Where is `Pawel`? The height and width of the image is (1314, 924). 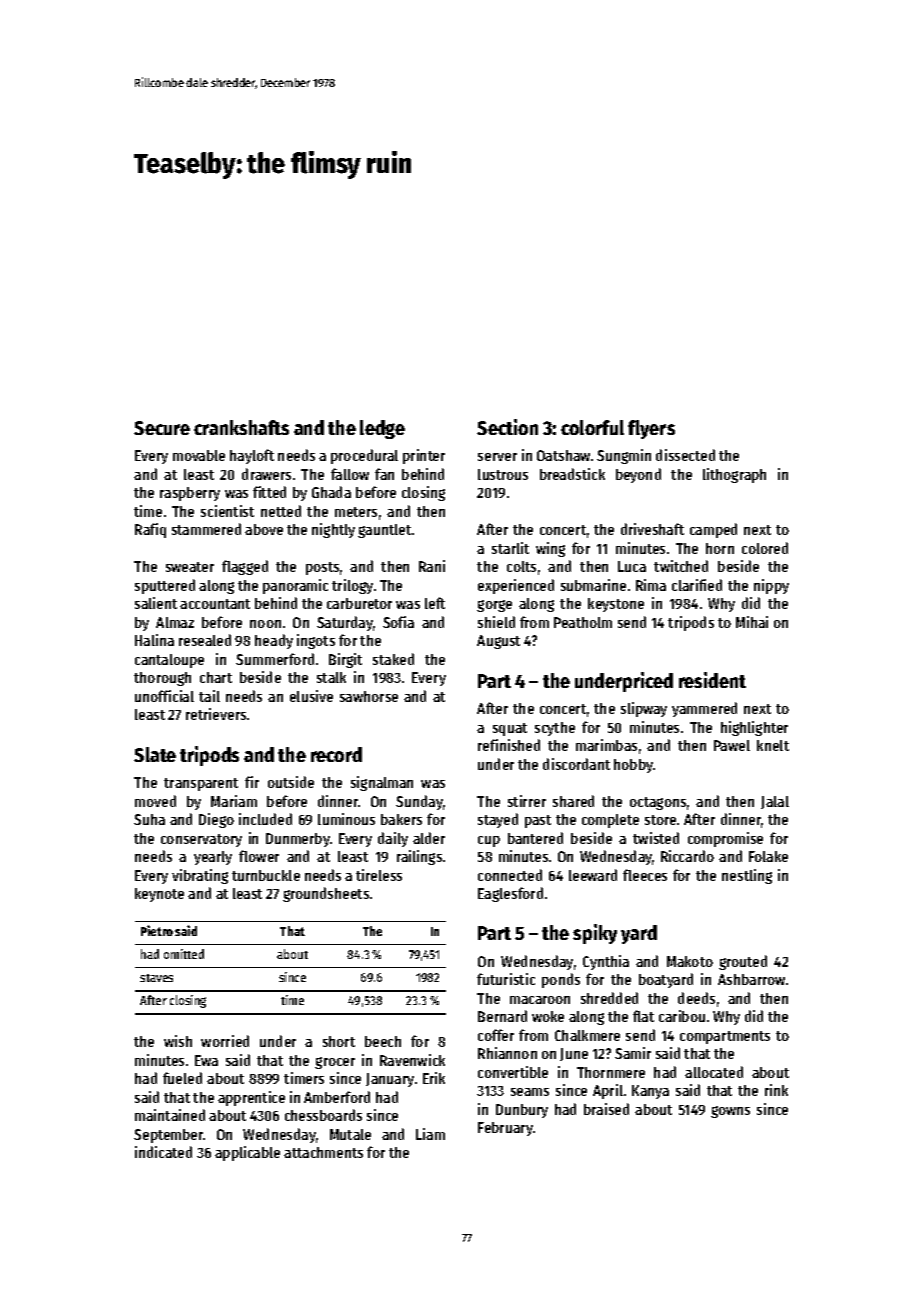 Pawel is located at coordinates (732, 745).
